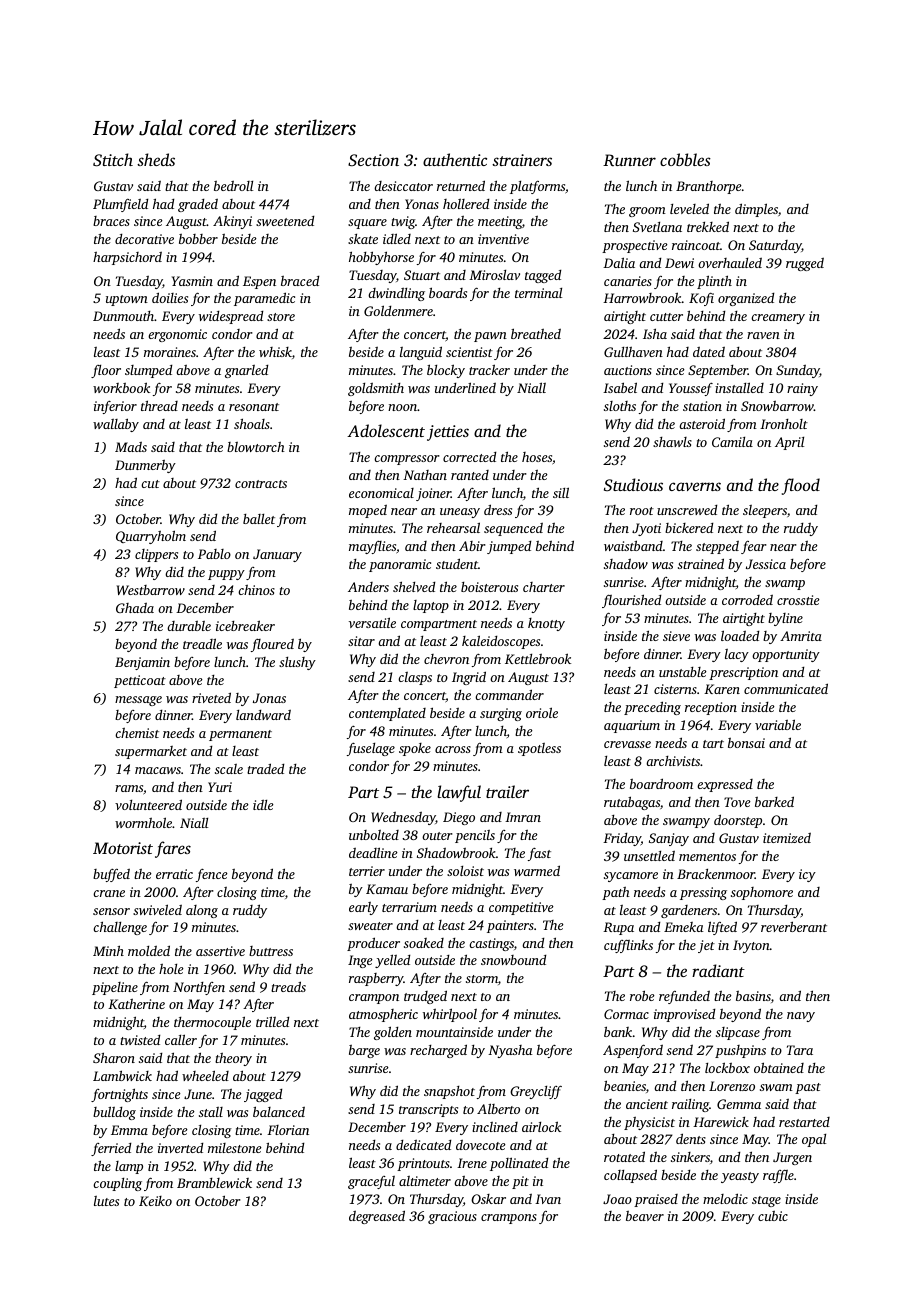 This screenshot has width=924, height=1308. I want to click on charter, so click(544, 587).
